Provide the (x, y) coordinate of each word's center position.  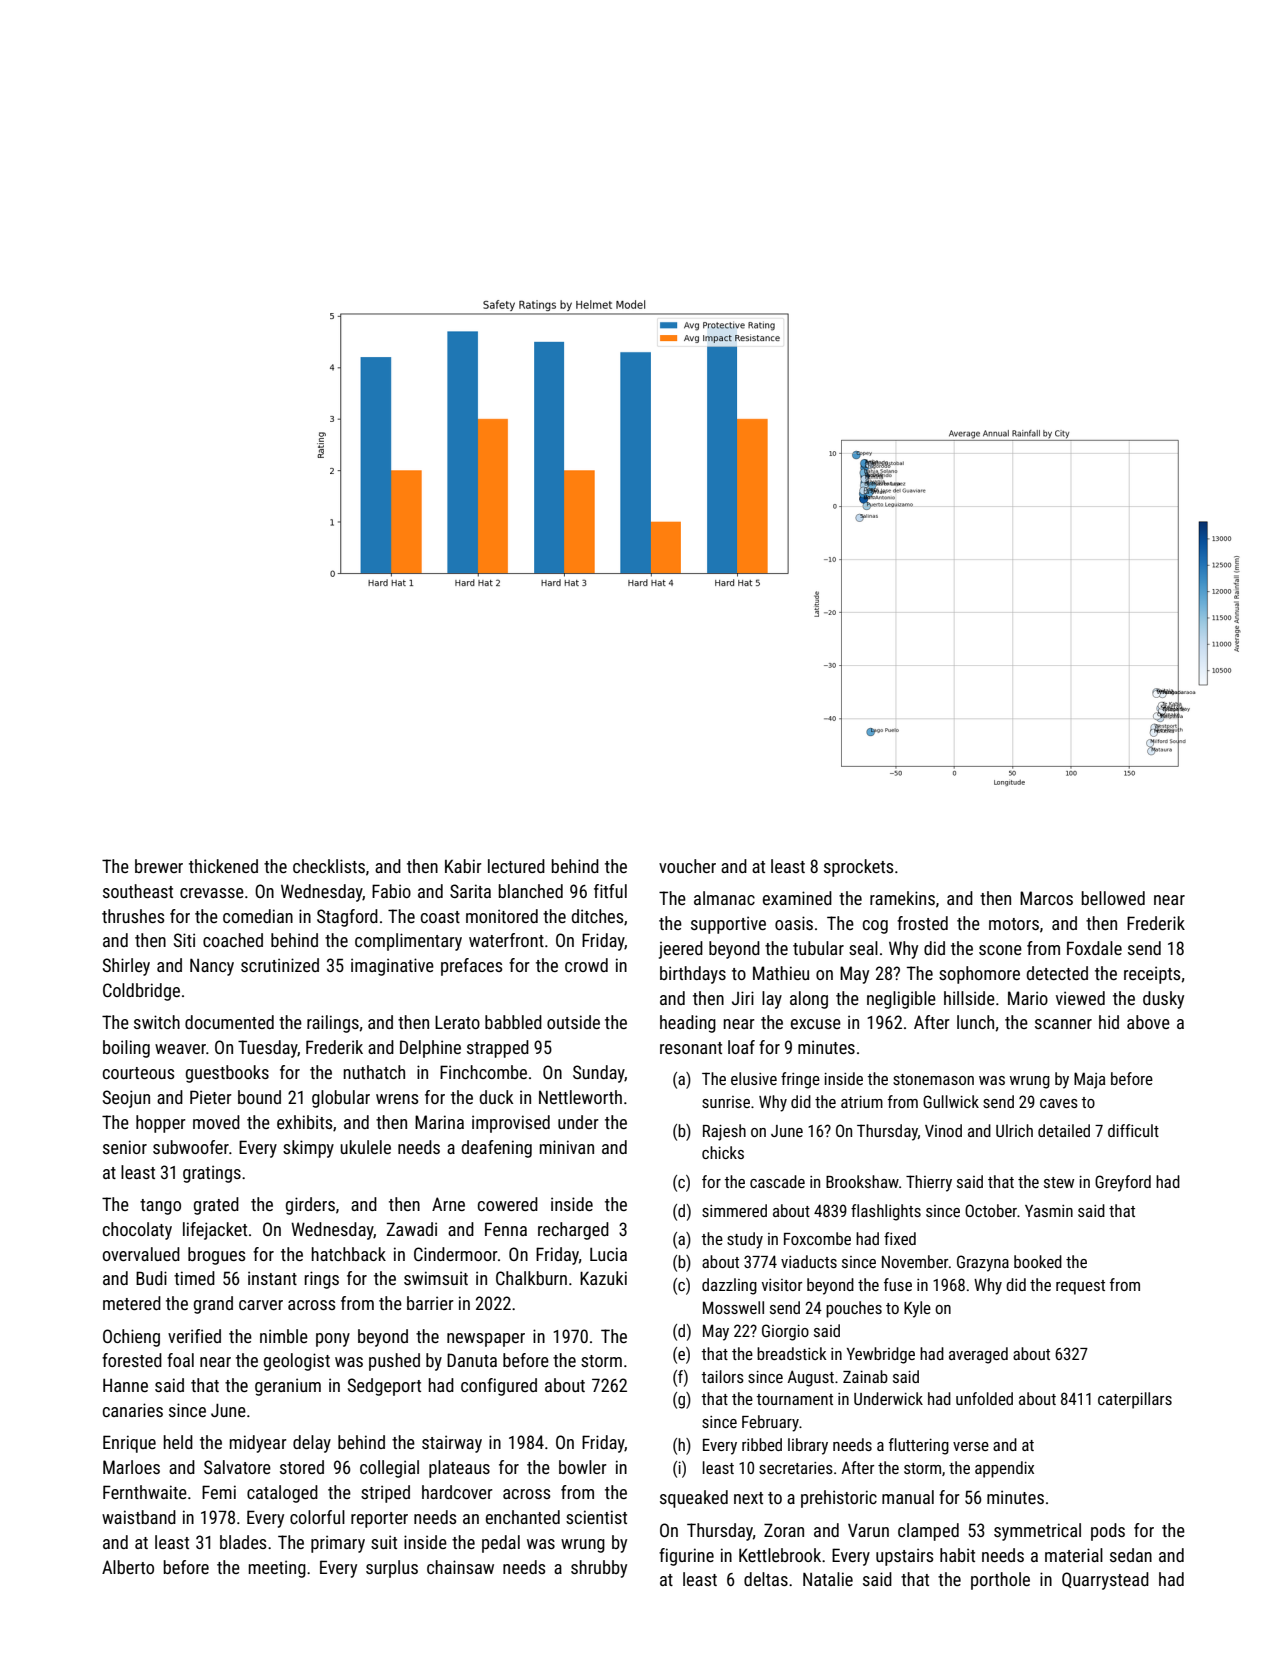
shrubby (599, 1569)
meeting (277, 1569)
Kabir (463, 866)
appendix (1004, 1469)
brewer (159, 866)
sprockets (858, 868)
